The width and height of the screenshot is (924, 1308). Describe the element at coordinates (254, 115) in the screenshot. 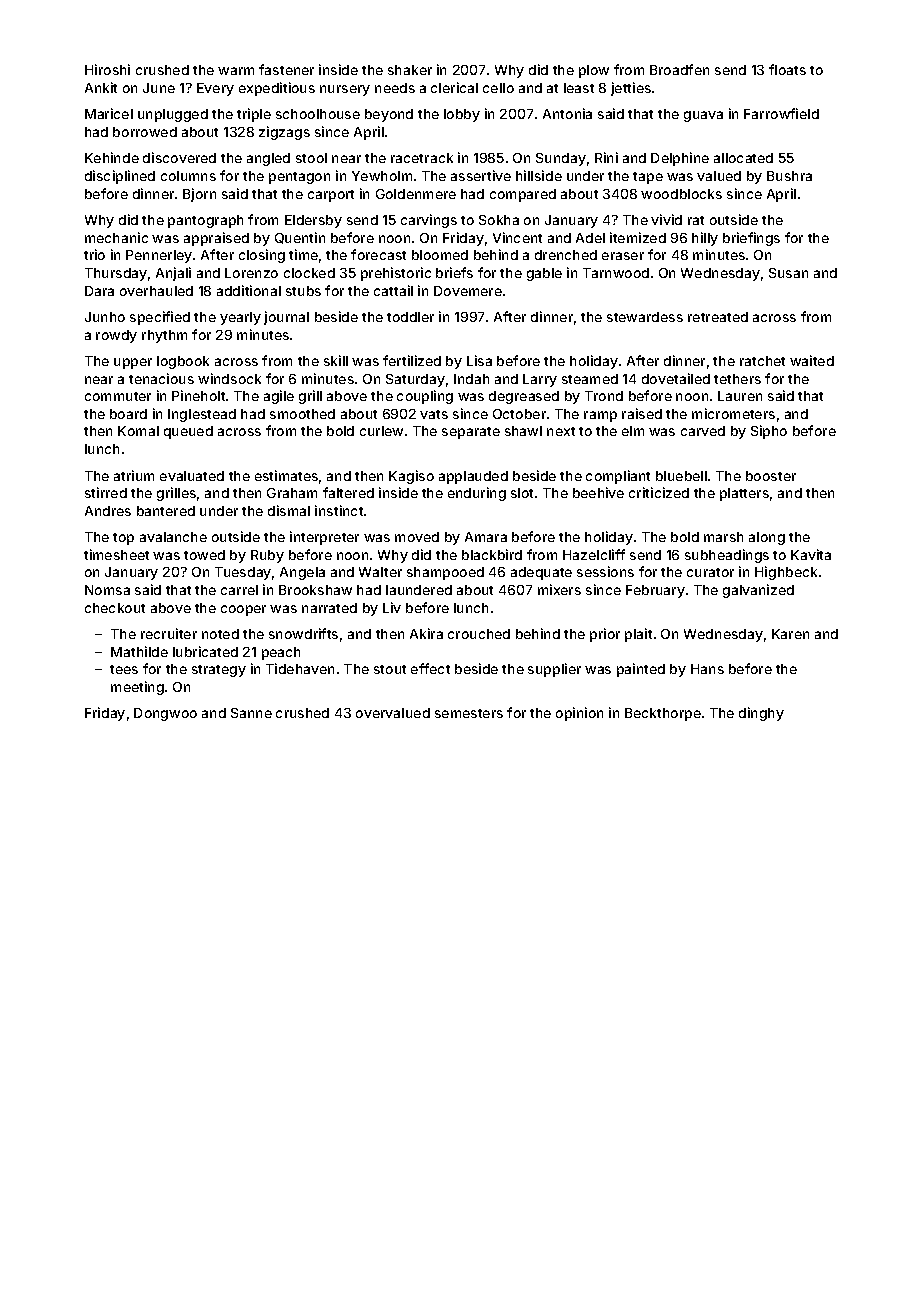

I see `triple` at that location.
